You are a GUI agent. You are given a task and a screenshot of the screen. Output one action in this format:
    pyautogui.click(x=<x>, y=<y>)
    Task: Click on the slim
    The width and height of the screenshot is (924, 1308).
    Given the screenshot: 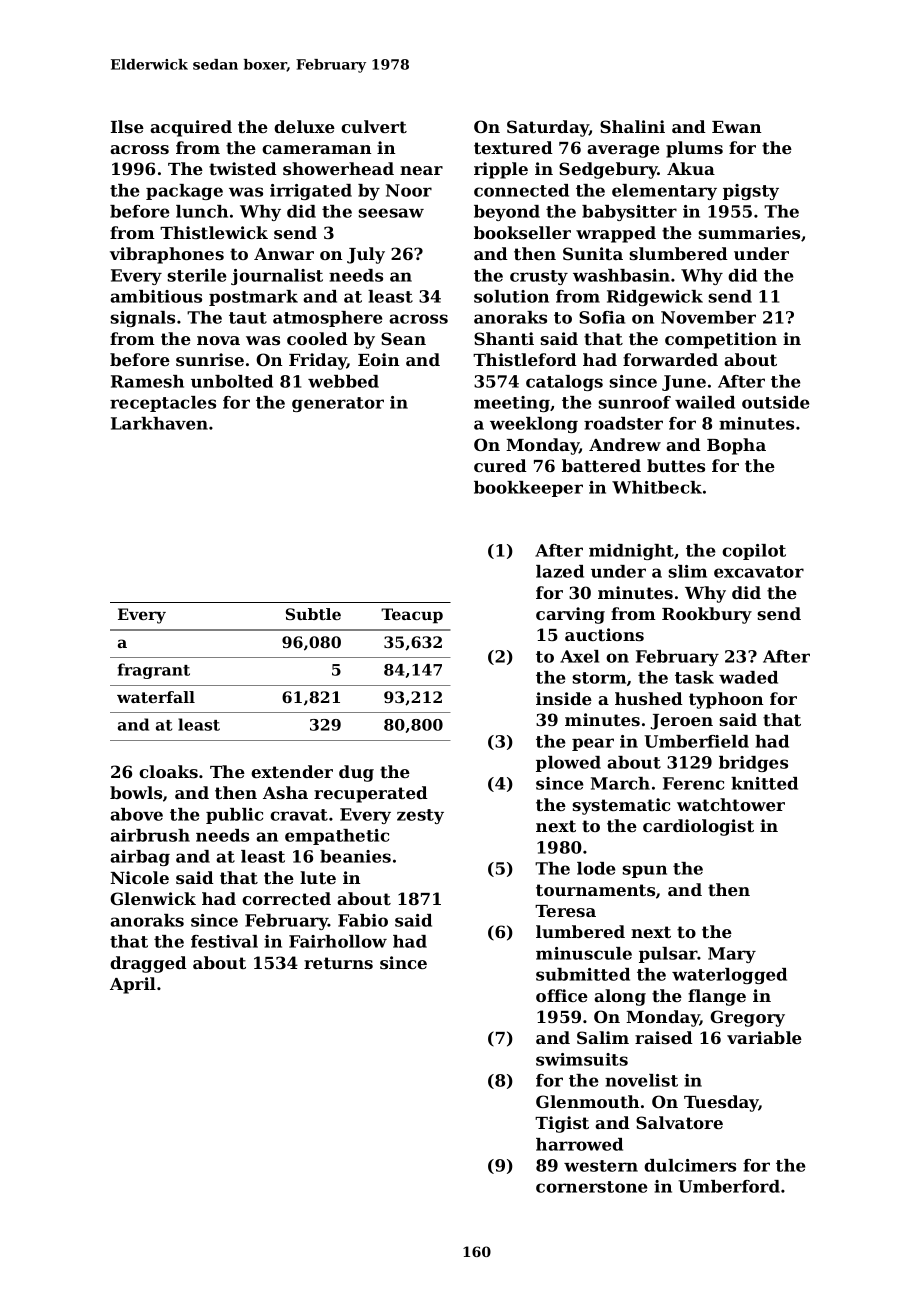 What is the action you would take?
    pyautogui.click(x=687, y=571)
